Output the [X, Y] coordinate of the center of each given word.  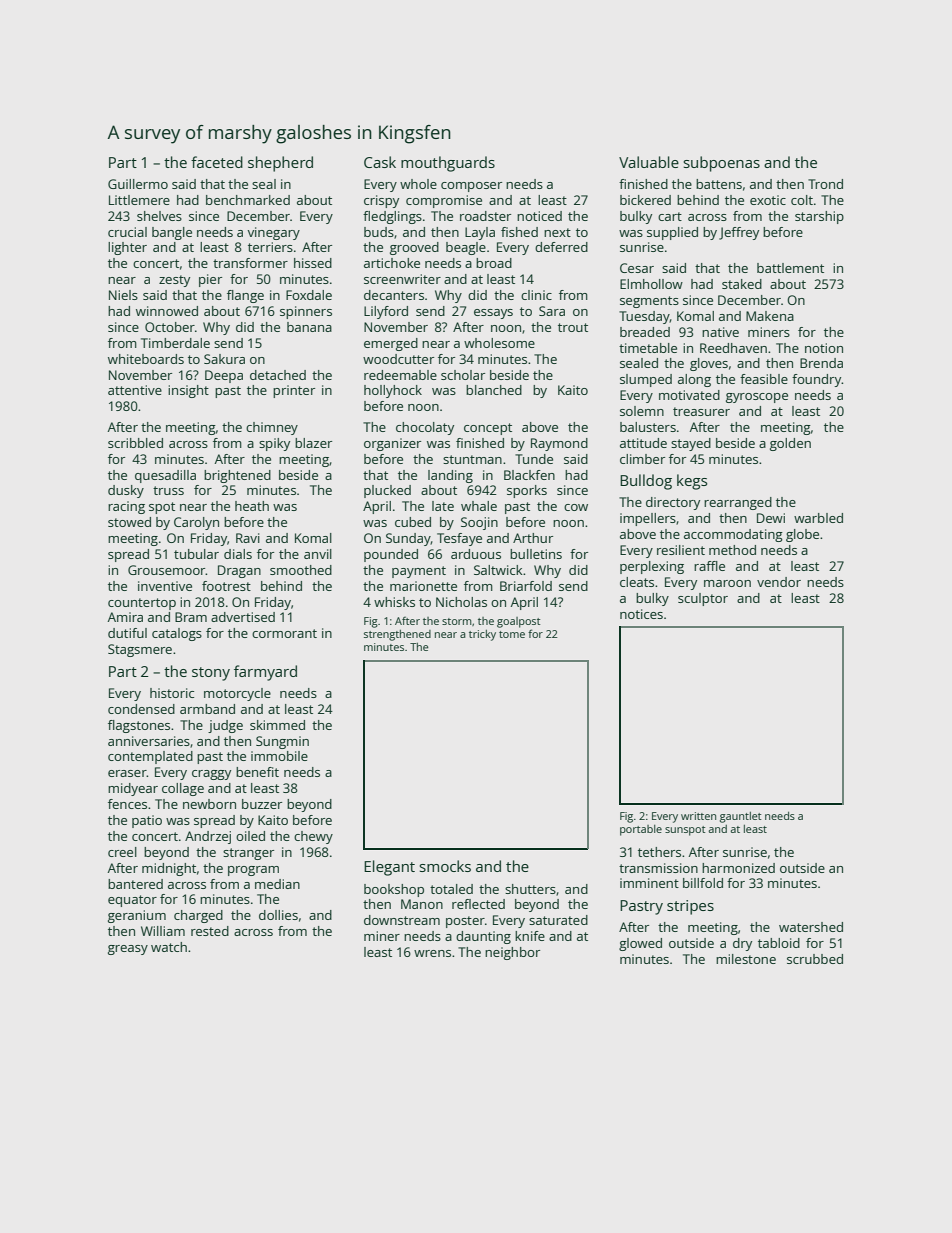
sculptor [703, 599]
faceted [217, 162]
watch [169, 947]
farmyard [265, 673]
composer [471, 187]
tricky [482, 635]
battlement [790, 268]
